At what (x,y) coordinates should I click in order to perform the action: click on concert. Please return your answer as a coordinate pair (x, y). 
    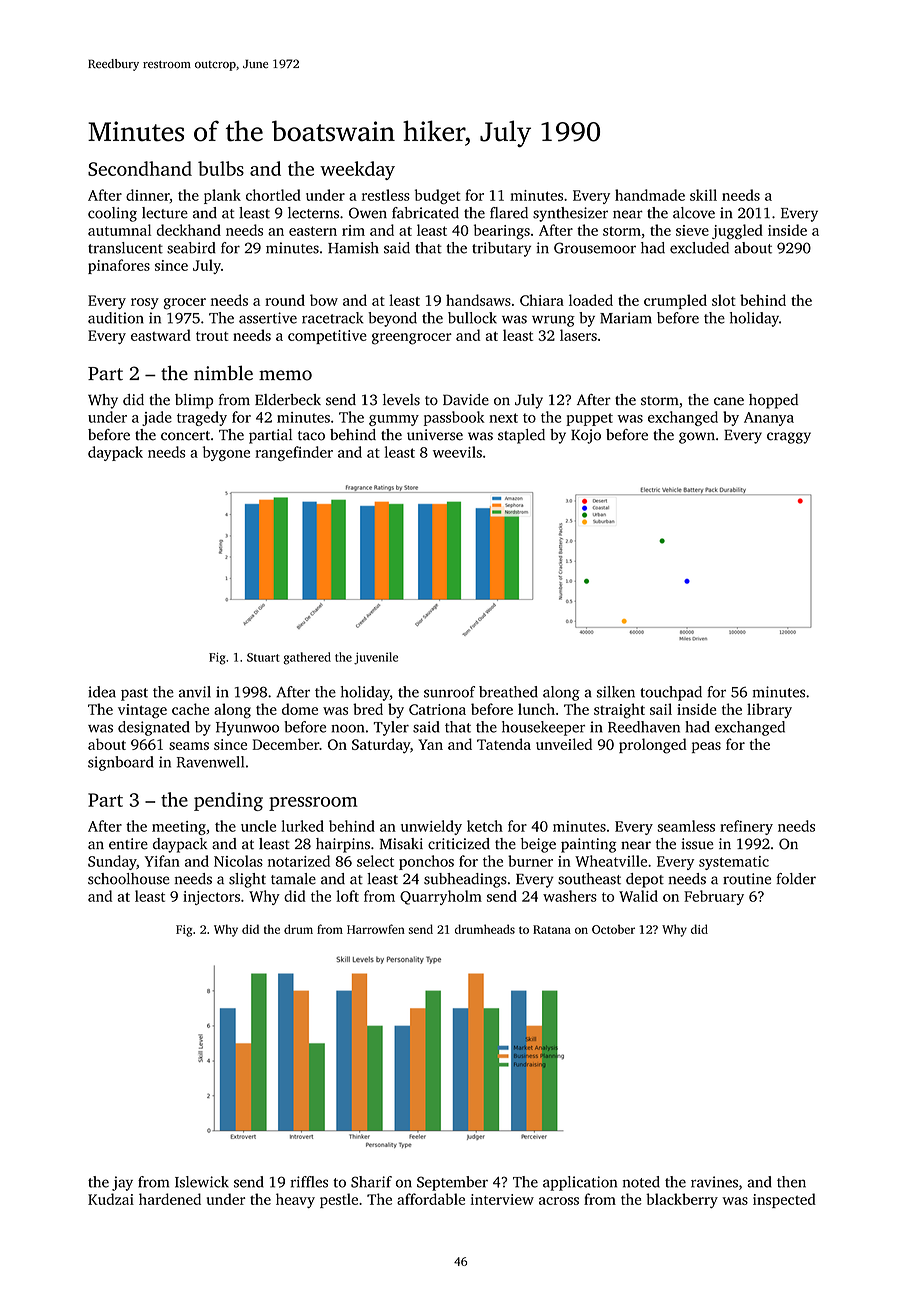
    Looking at the image, I should click on (185, 436).
